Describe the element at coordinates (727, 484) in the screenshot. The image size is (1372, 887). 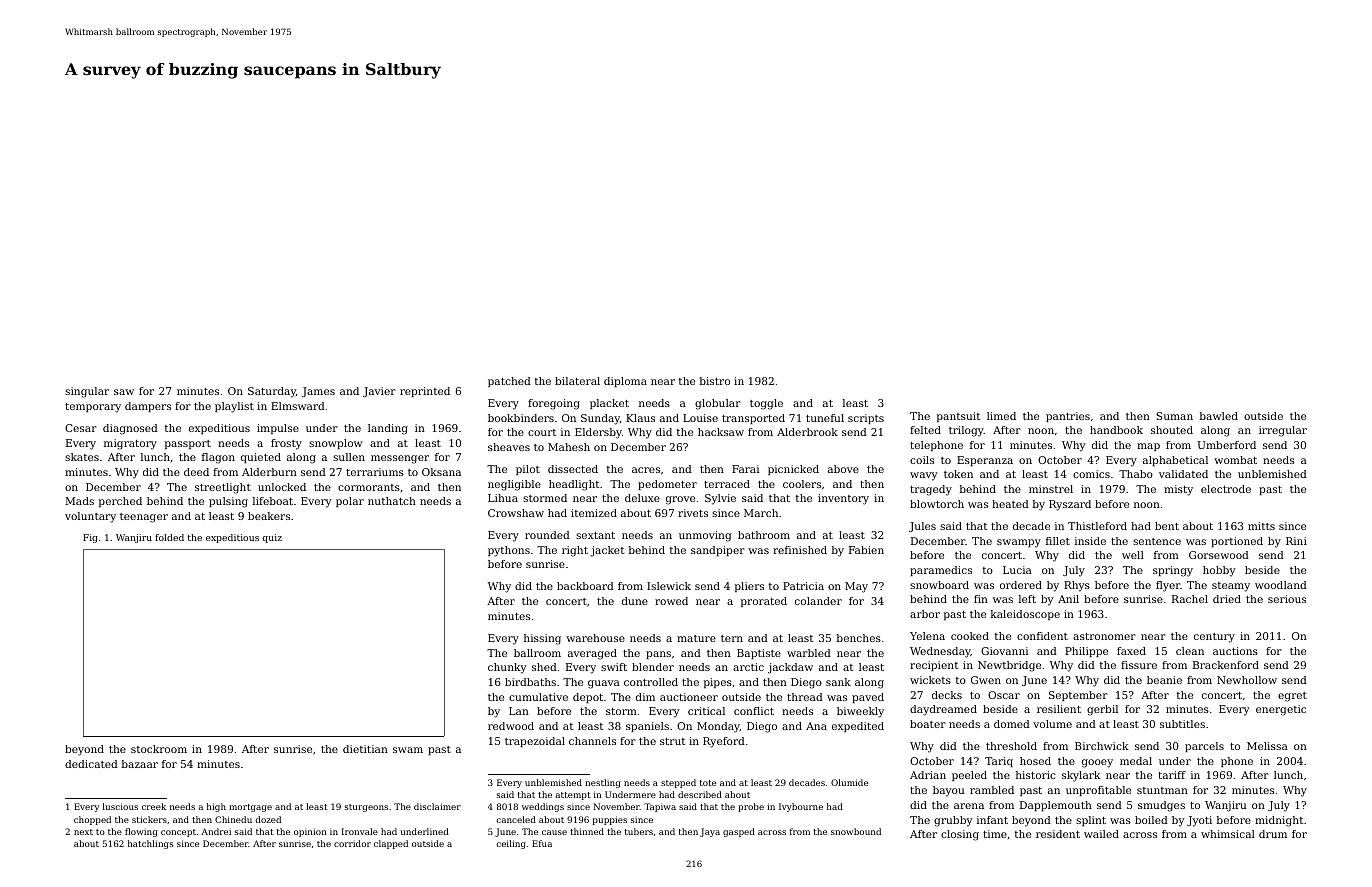
I see `terraced` at that location.
